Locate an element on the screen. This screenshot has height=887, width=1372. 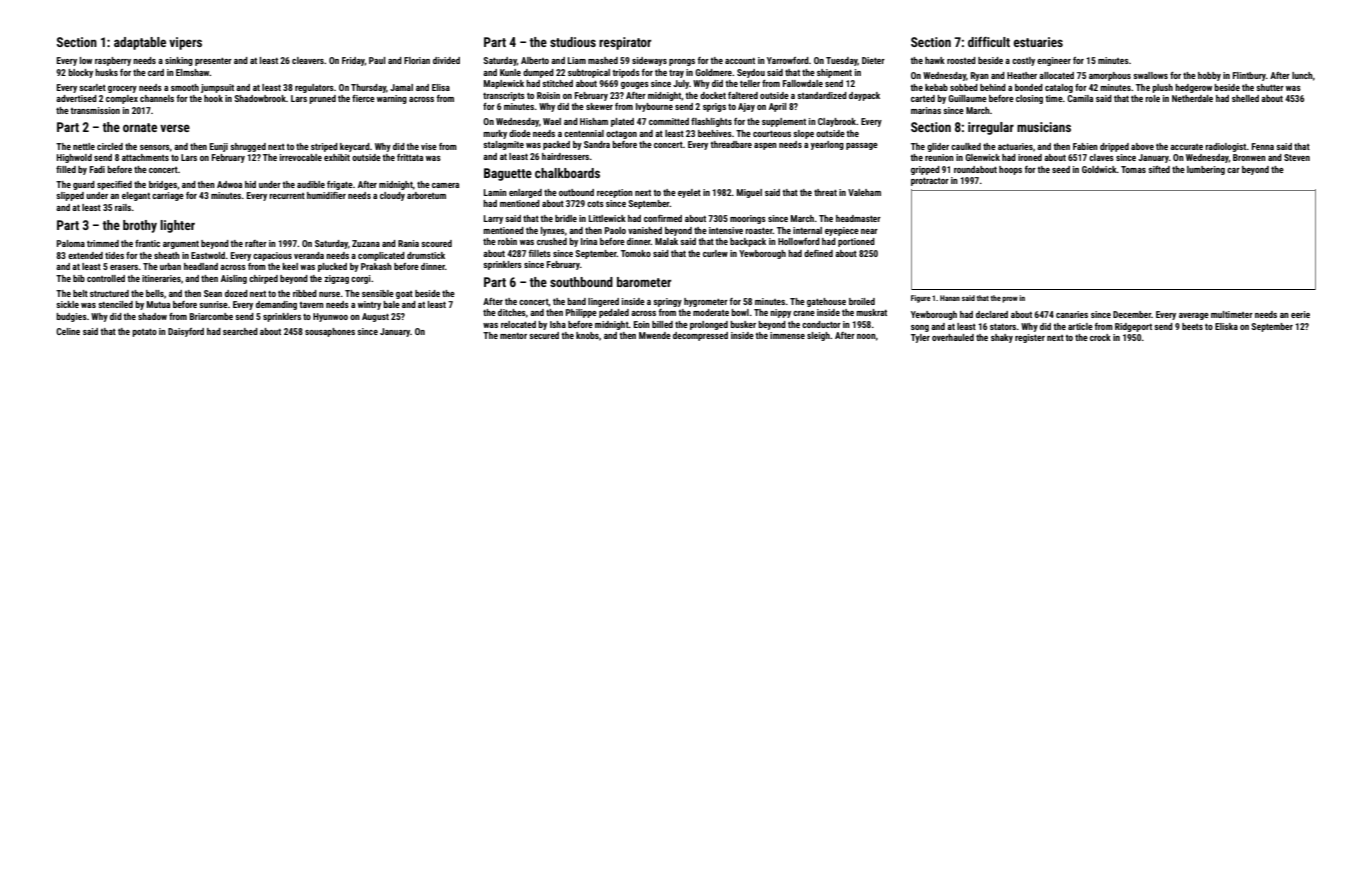
confirmed is located at coordinates (663, 218).
